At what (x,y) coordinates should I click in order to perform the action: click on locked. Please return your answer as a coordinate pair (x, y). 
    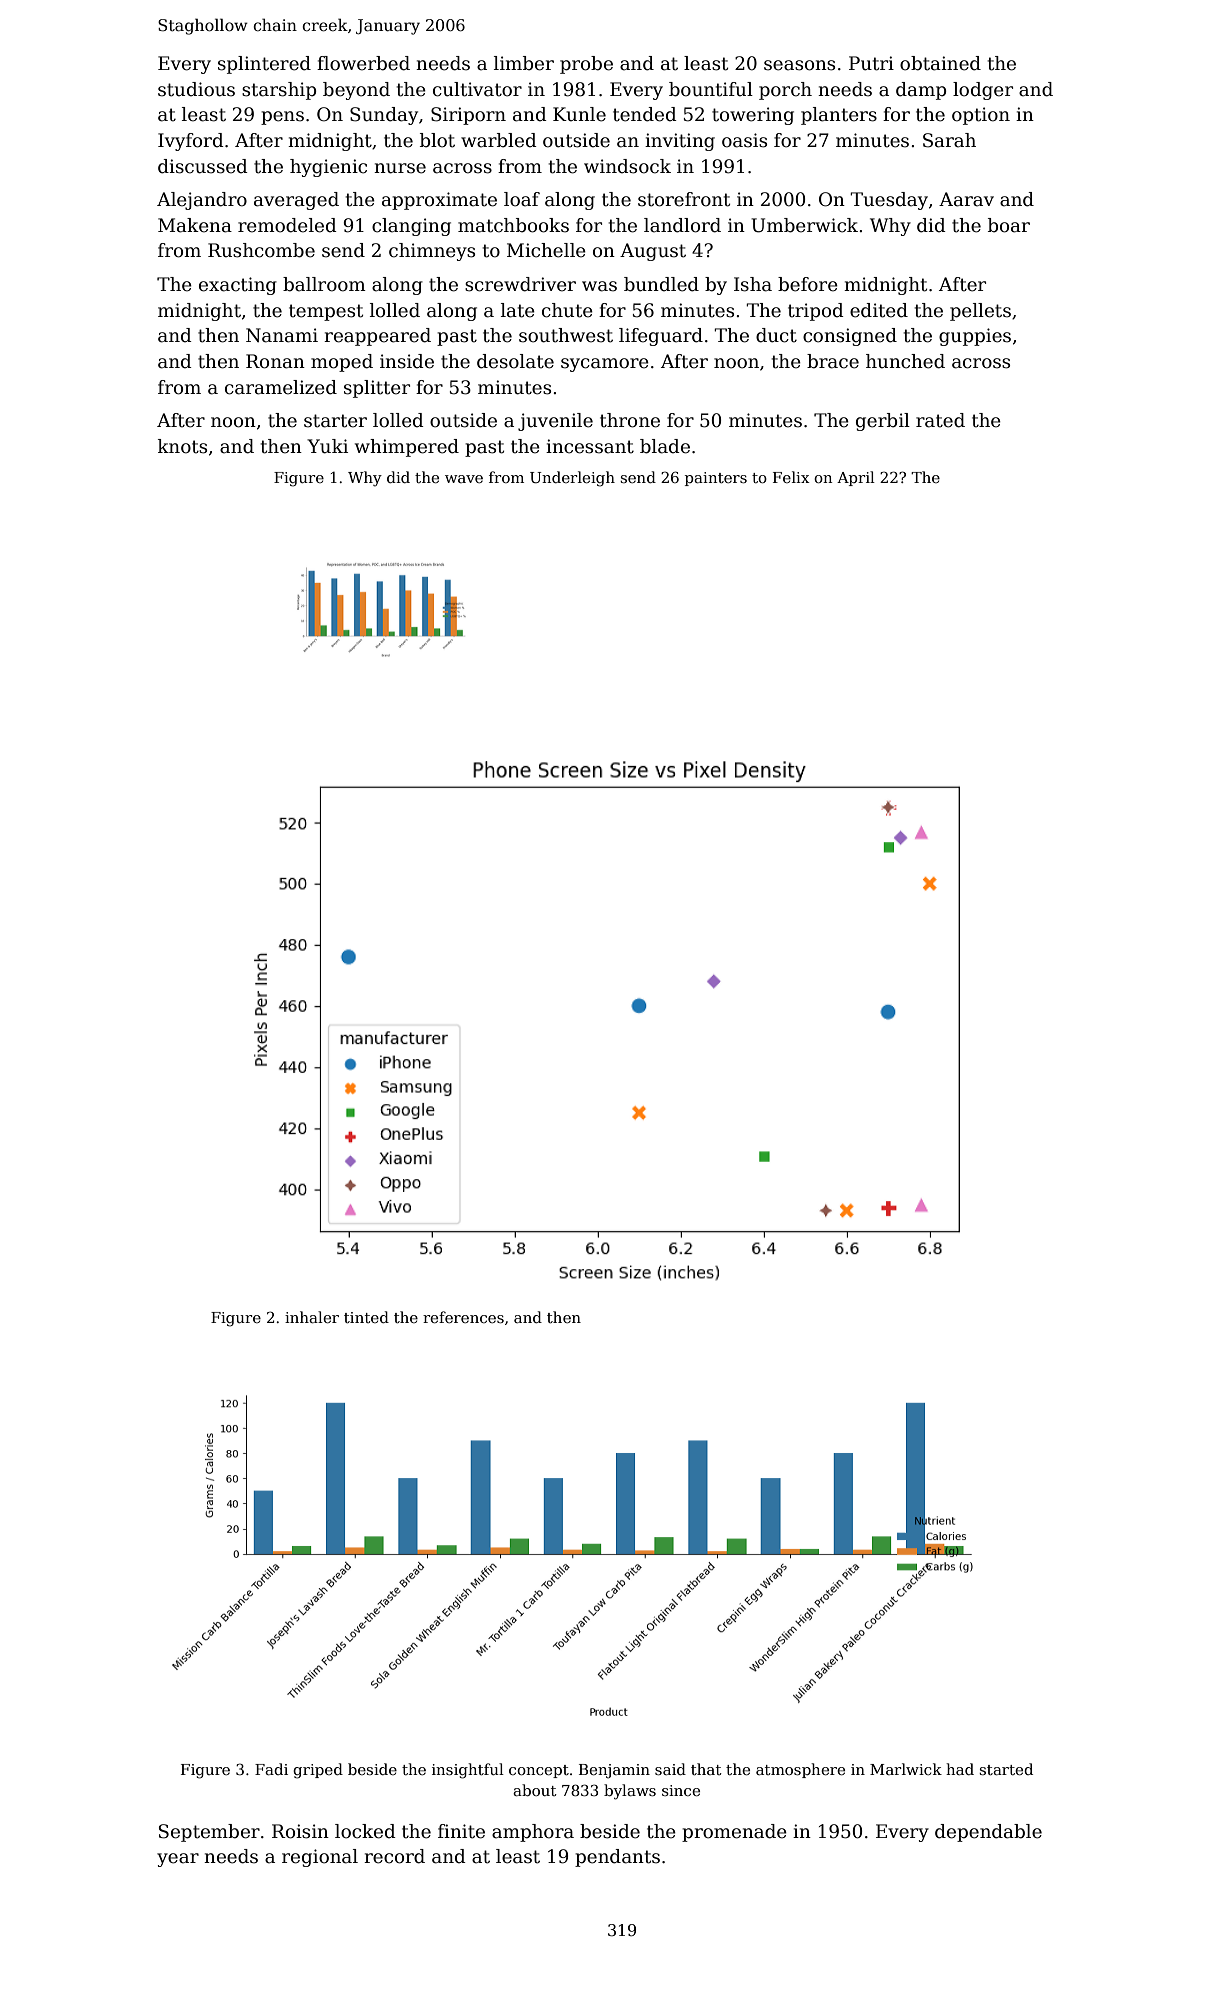
    Looking at the image, I should click on (365, 1831).
